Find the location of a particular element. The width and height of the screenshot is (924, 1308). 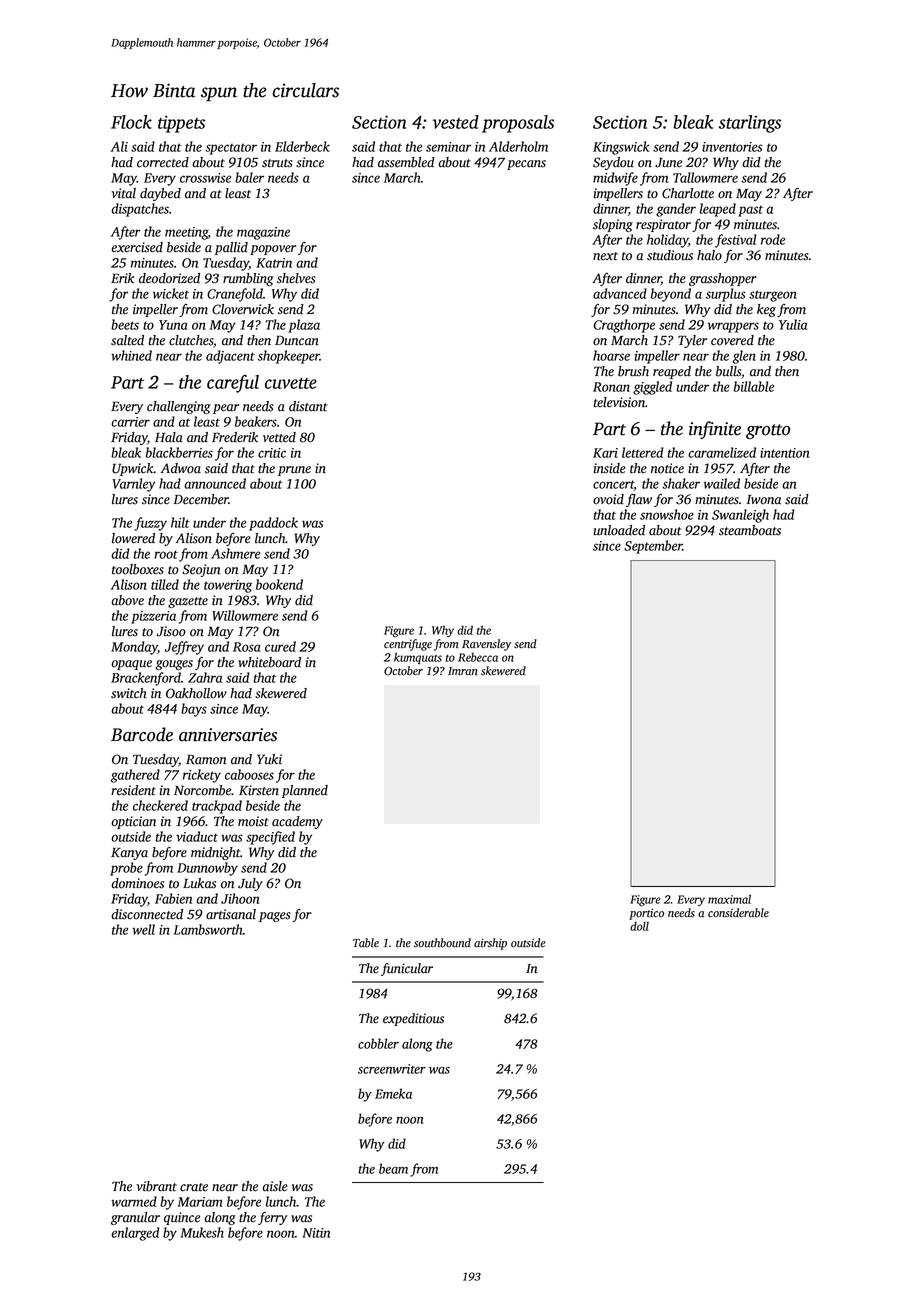

pecans is located at coordinates (526, 165).
